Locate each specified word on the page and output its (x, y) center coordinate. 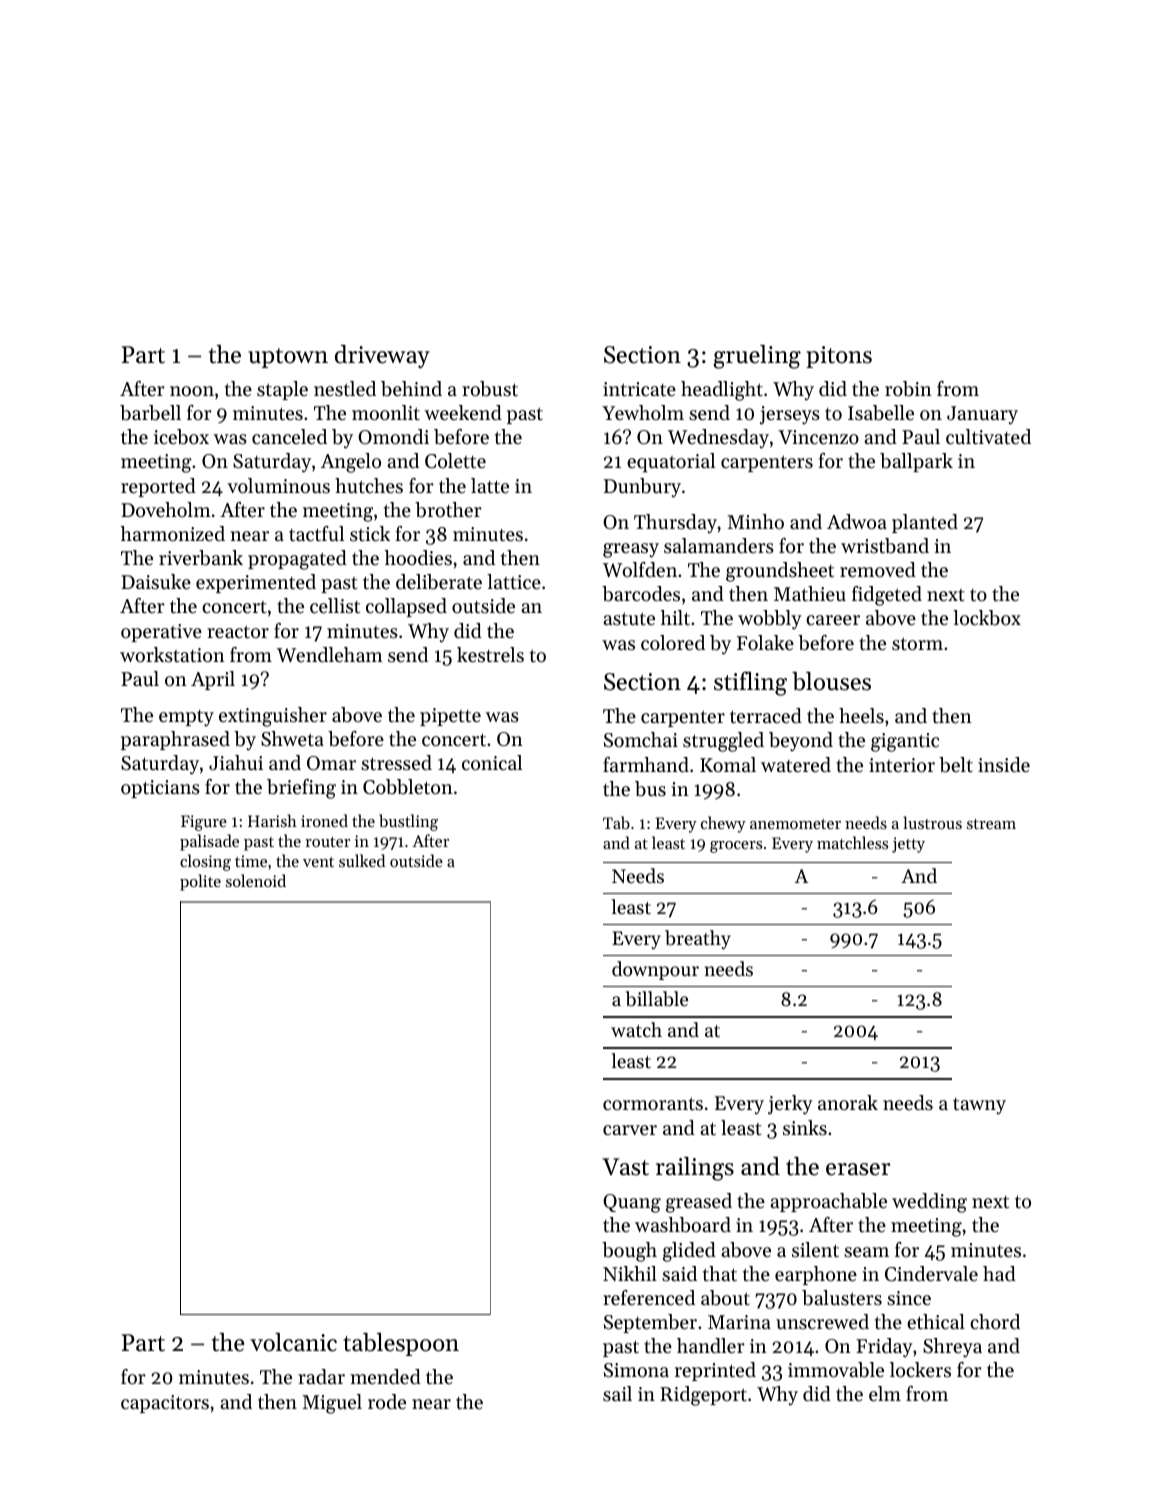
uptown (288, 358)
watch (636, 1029)
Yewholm (643, 412)
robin (908, 389)
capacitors (165, 1404)
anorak (848, 1102)
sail (617, 1393)
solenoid (256, 880)
